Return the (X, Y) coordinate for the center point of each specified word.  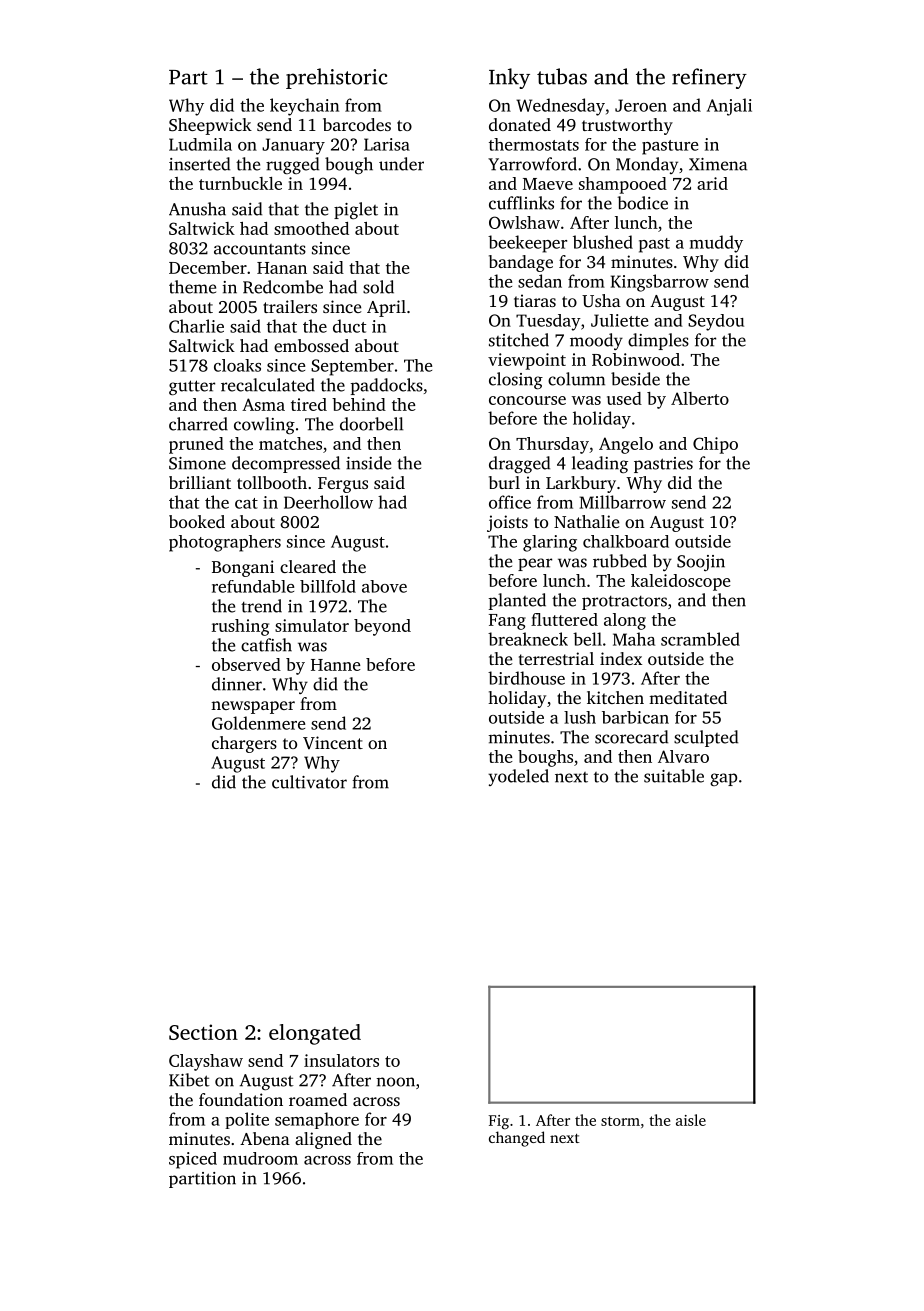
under (401, 164)
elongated (315, 1034)
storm (620, 1121)
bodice (642, 203)
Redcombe (283, 287)
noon (396, 1082)
